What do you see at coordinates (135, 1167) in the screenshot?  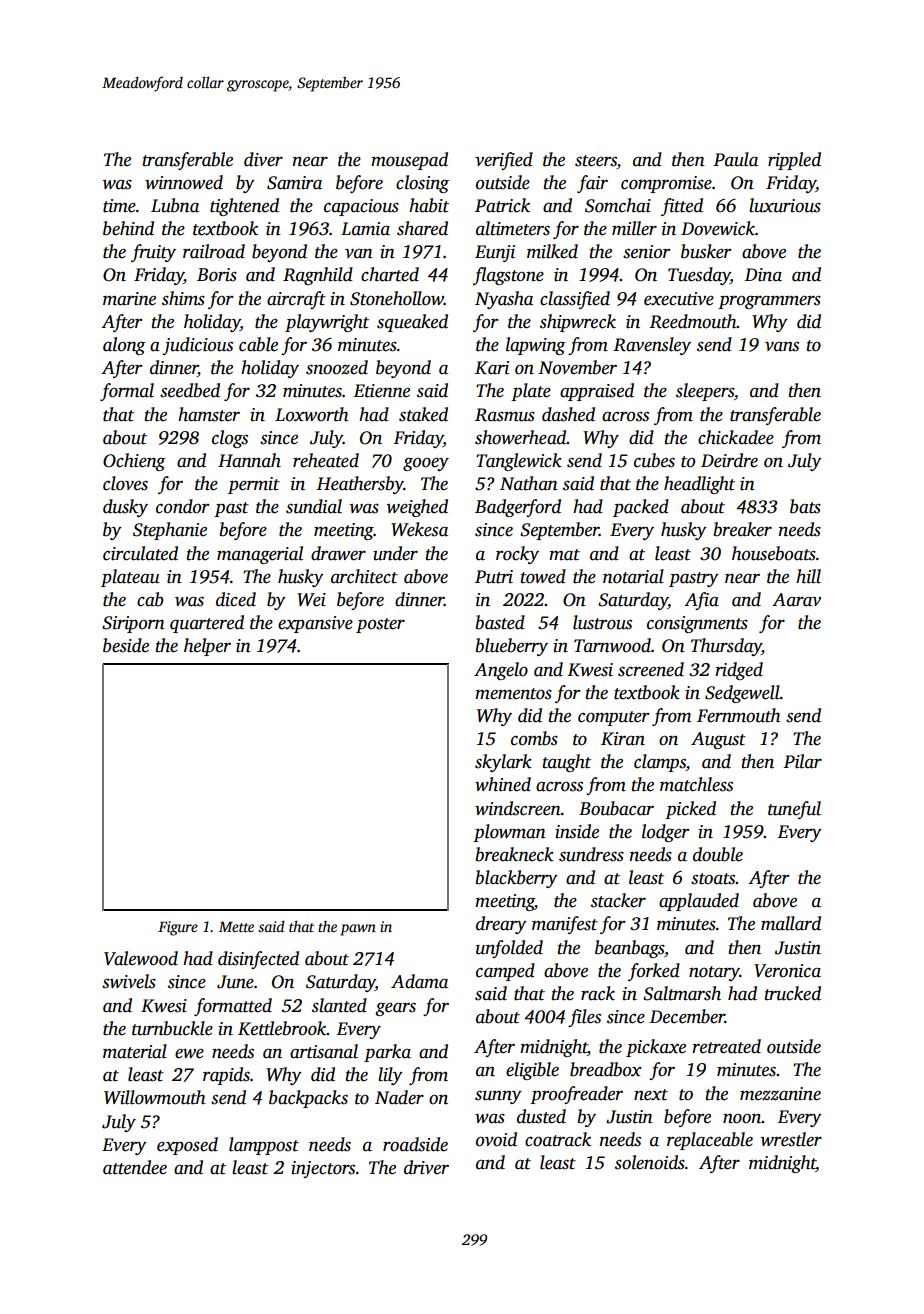 I see `attendee` at bounding box center [135, 1167].
